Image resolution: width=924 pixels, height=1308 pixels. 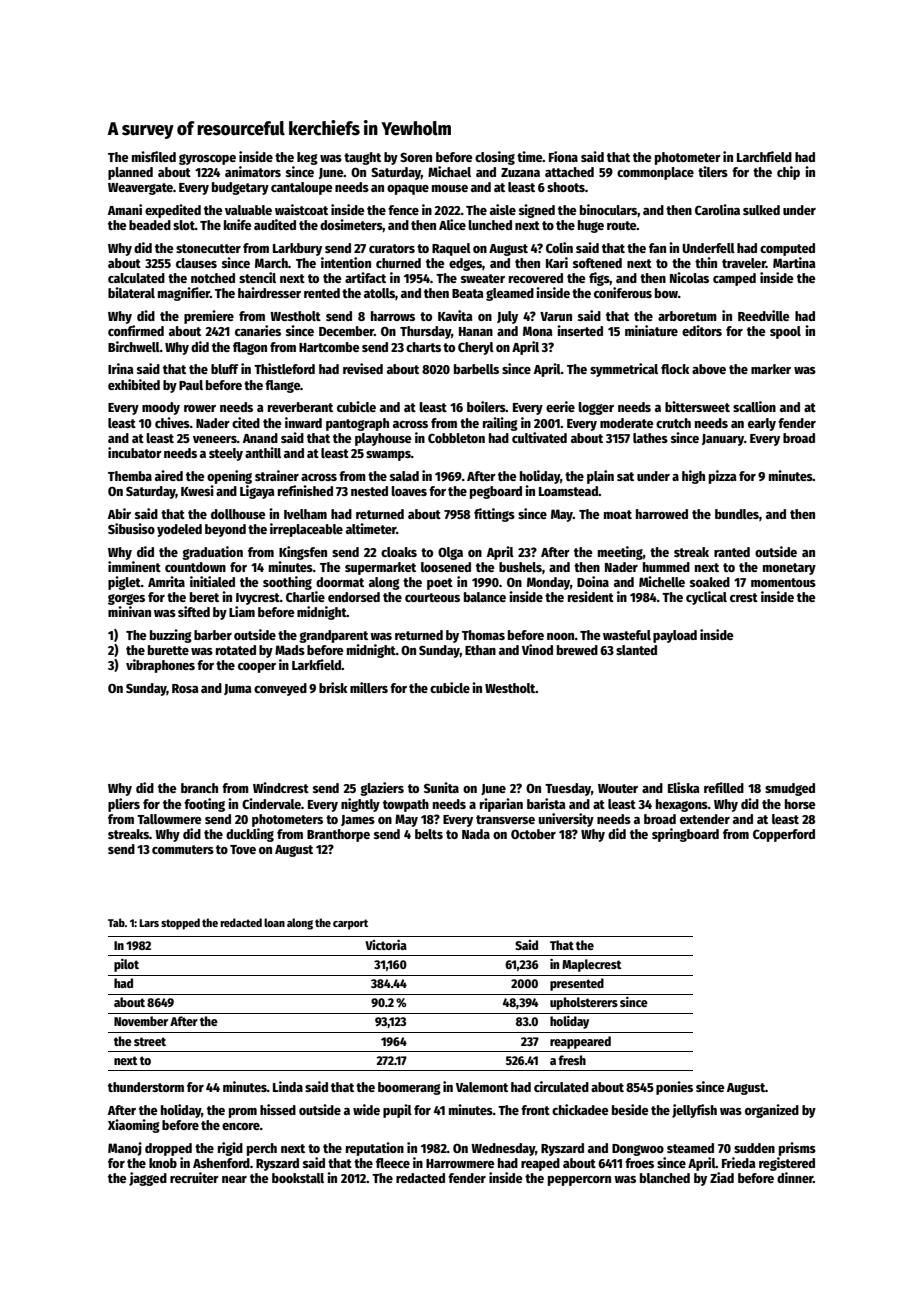 I want to click on Valemont, so click(x=482, y=1087).
